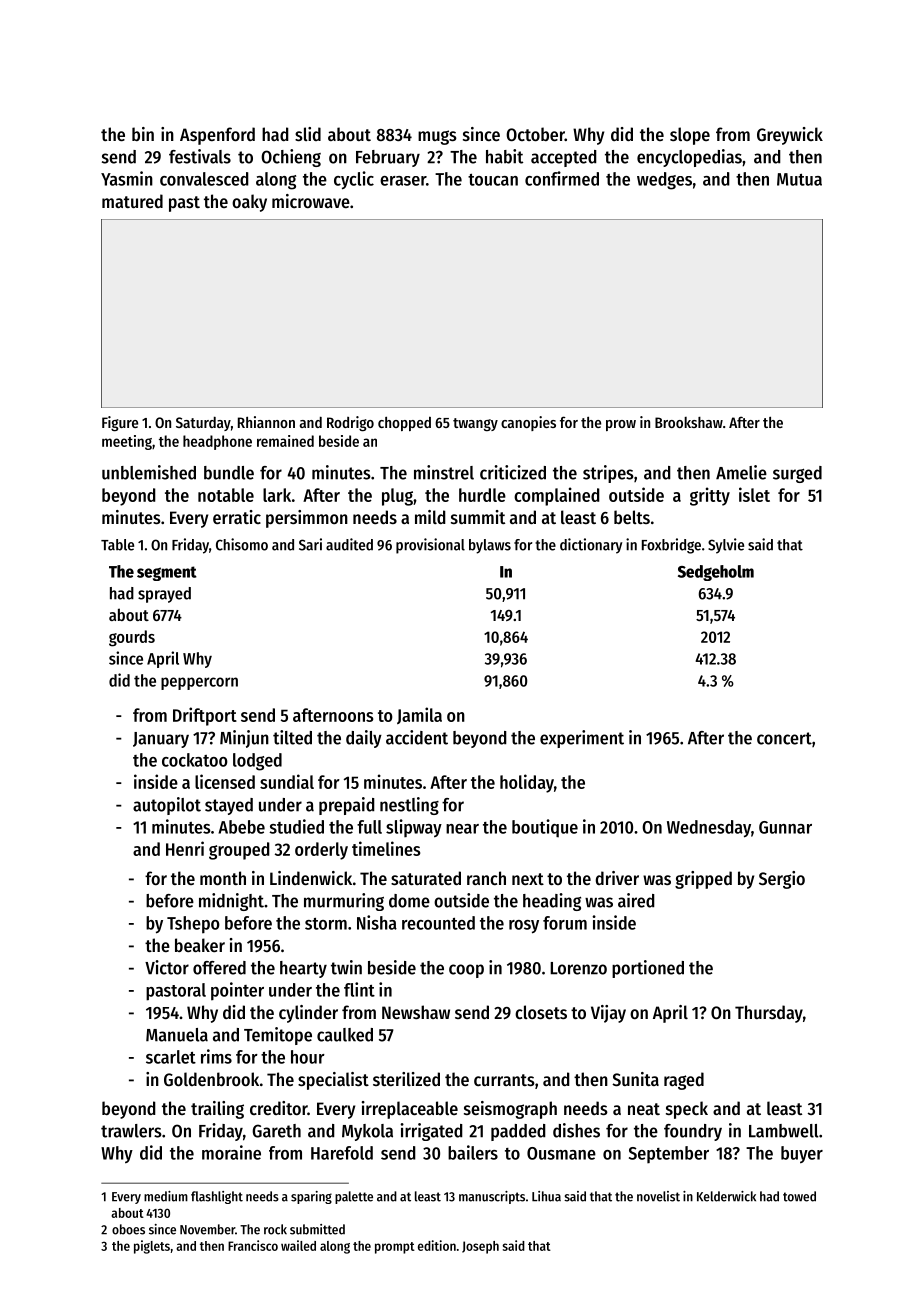  I want to click on canopies, so click(528, 423).
